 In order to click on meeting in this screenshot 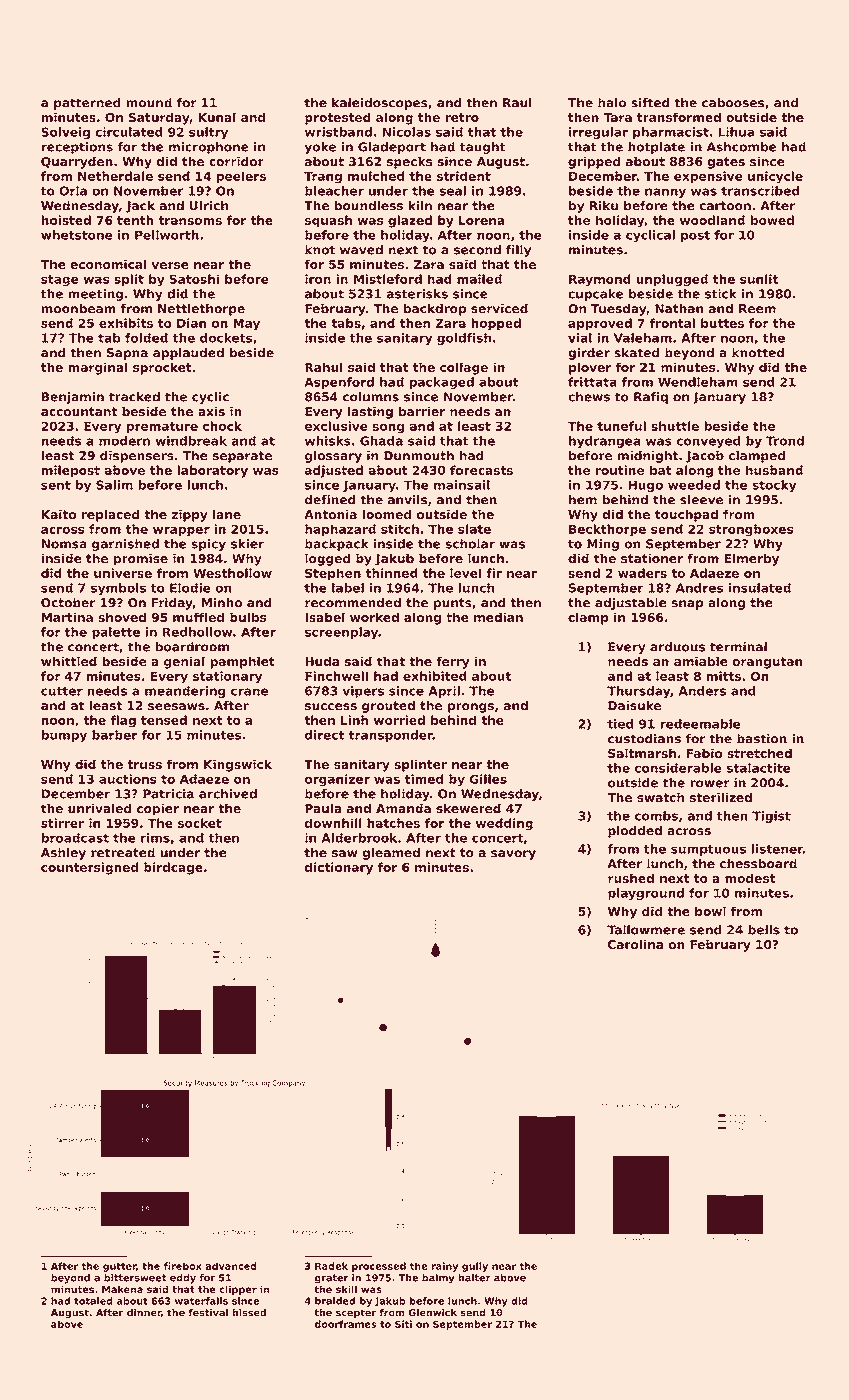, I will do `click(95, 295)`.
